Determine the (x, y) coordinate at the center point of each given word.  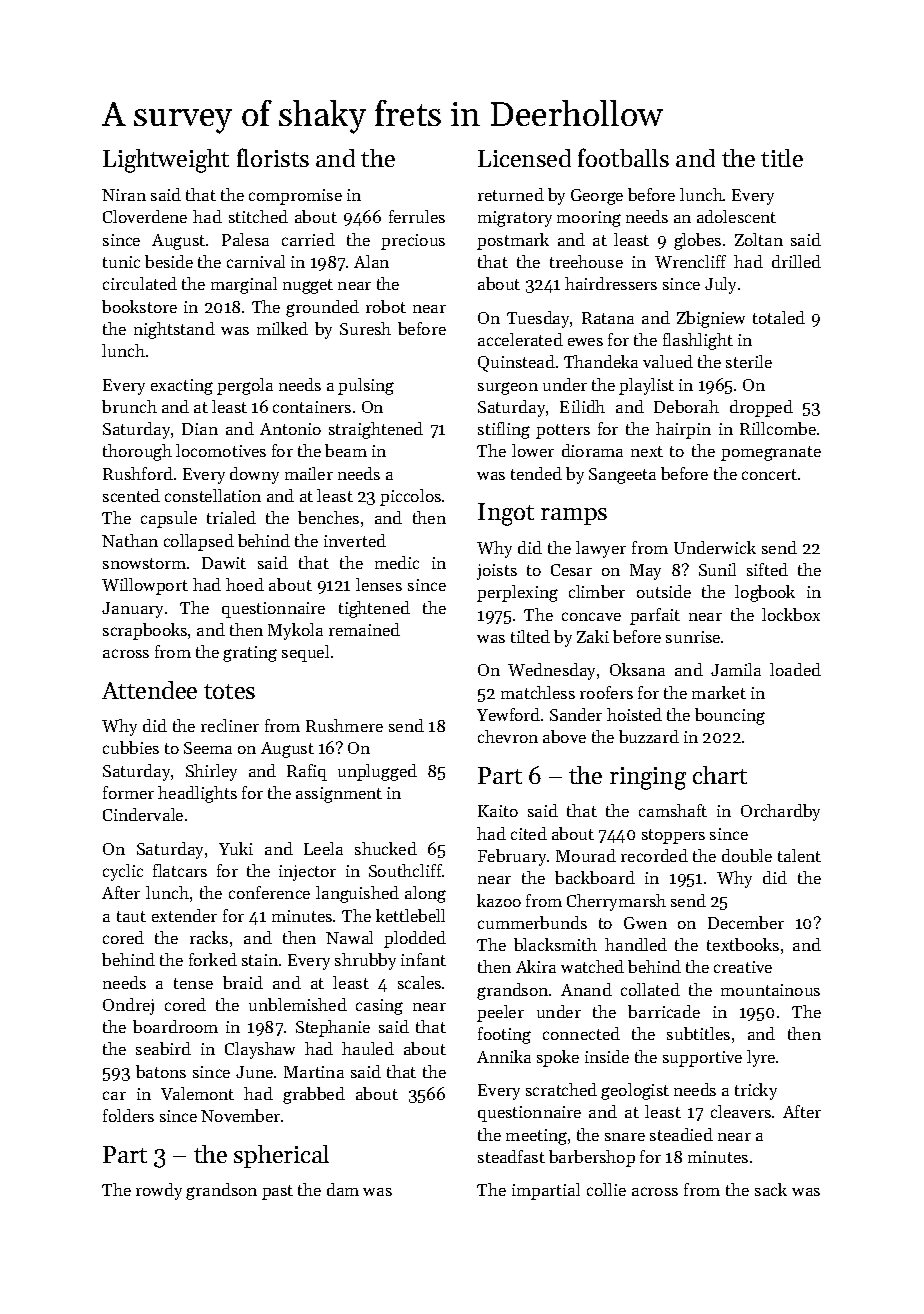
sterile (749, 361)
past (277, 1192)
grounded (322, 308)
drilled (796, 261)
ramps (574, 516)
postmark (513, 241)
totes (229, 691)
